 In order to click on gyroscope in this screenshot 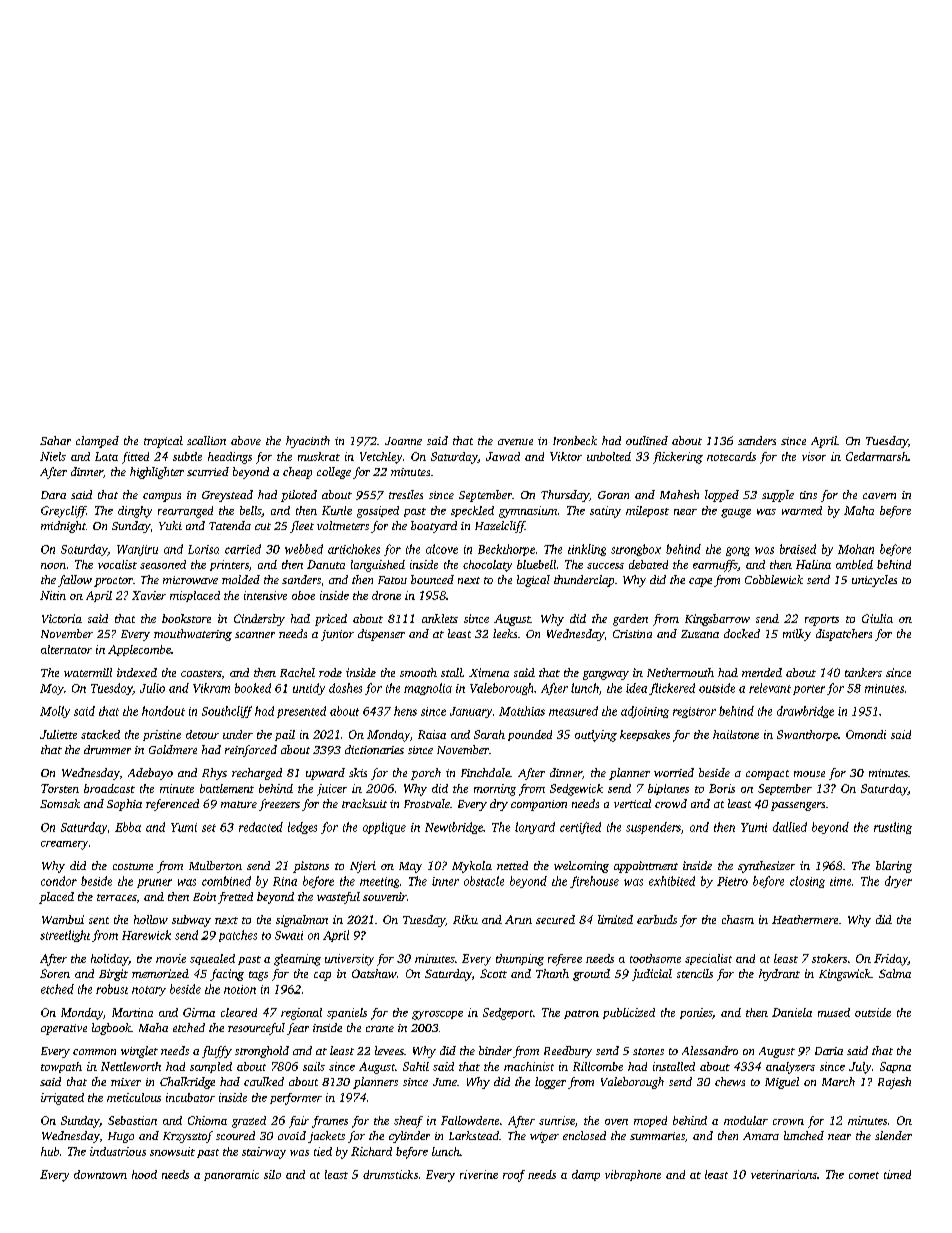, I will do `click(437, 1015)`.
